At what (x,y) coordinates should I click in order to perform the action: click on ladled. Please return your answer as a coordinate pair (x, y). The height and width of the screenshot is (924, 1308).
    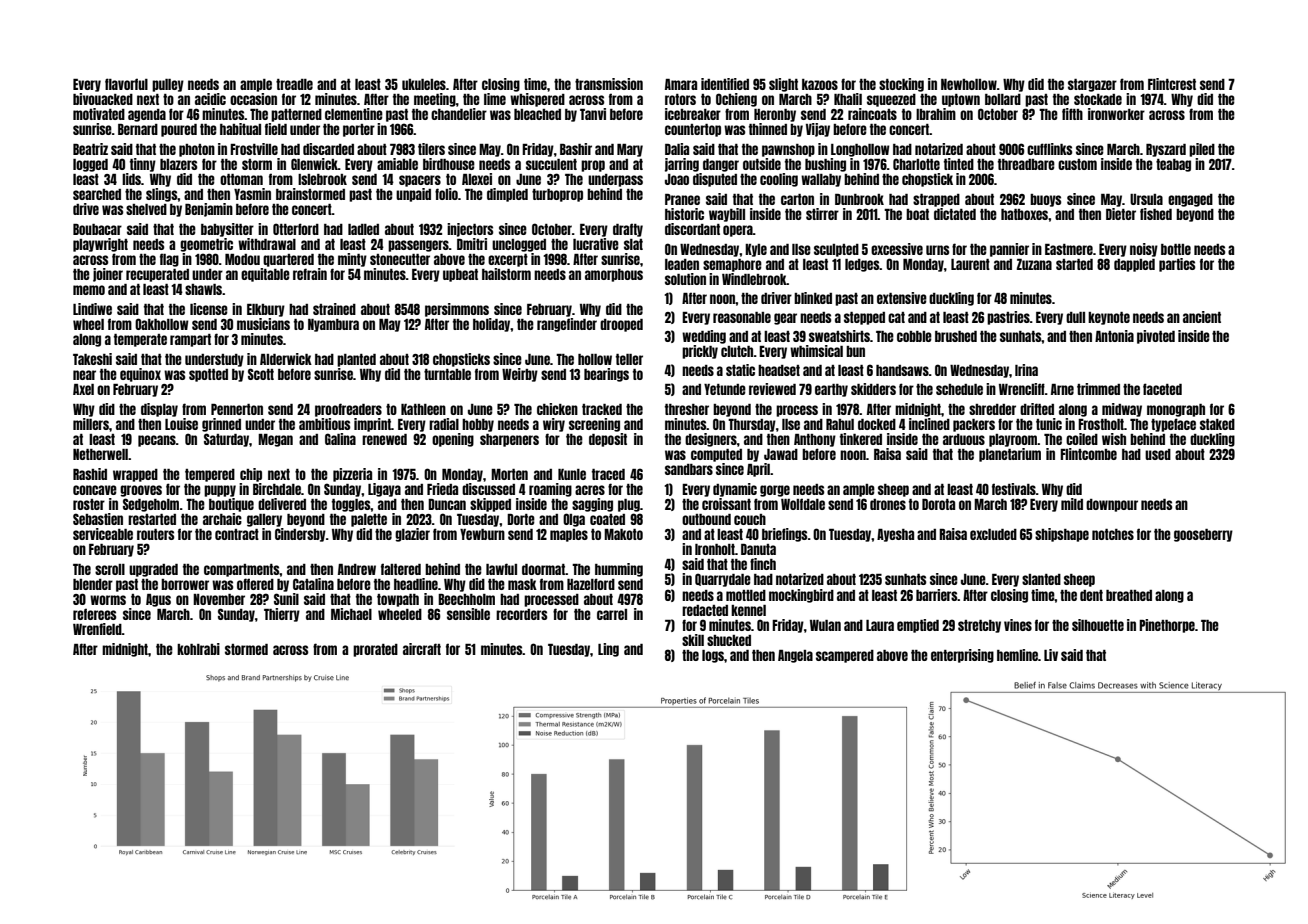
    Looking at the image, I should click on (363, 229).
